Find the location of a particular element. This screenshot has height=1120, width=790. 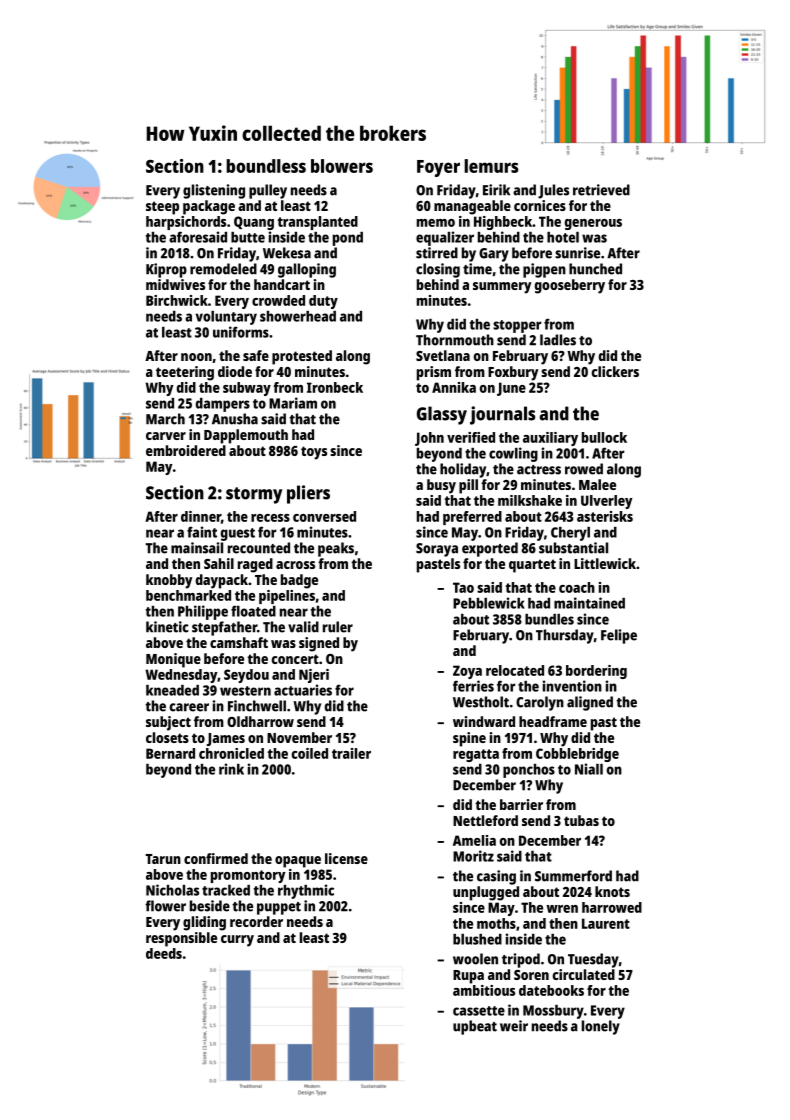

teetering is located at coordinates (185, 373).
